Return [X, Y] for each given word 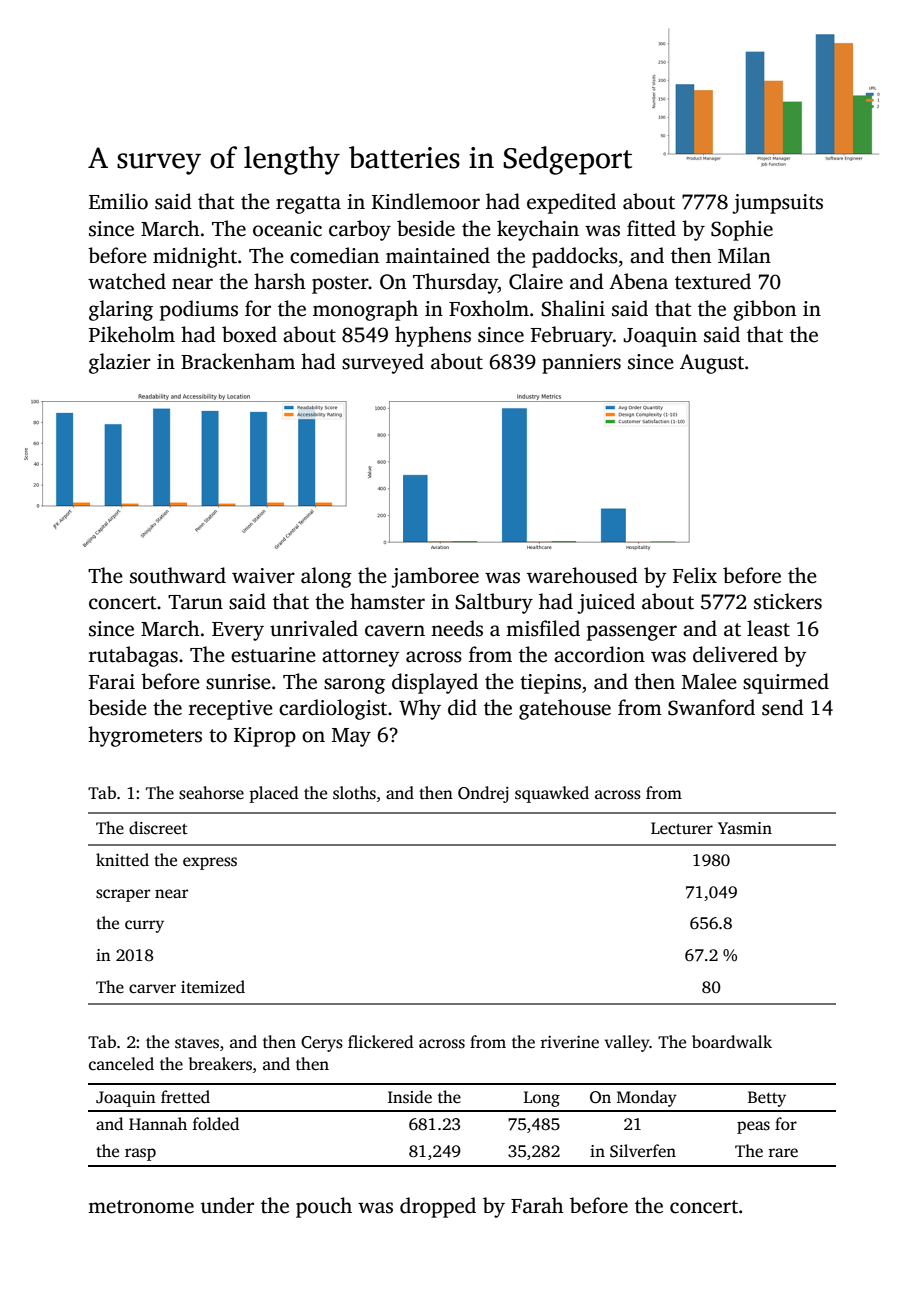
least [768, 628]
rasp [140, 1154]
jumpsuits [777, 204]
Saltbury [494, 603]
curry [144, 926]
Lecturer [682, 828]
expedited [571, 203]
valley [627, 1043]
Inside [410, 1097]
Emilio [118, 201]
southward [178, 575]
